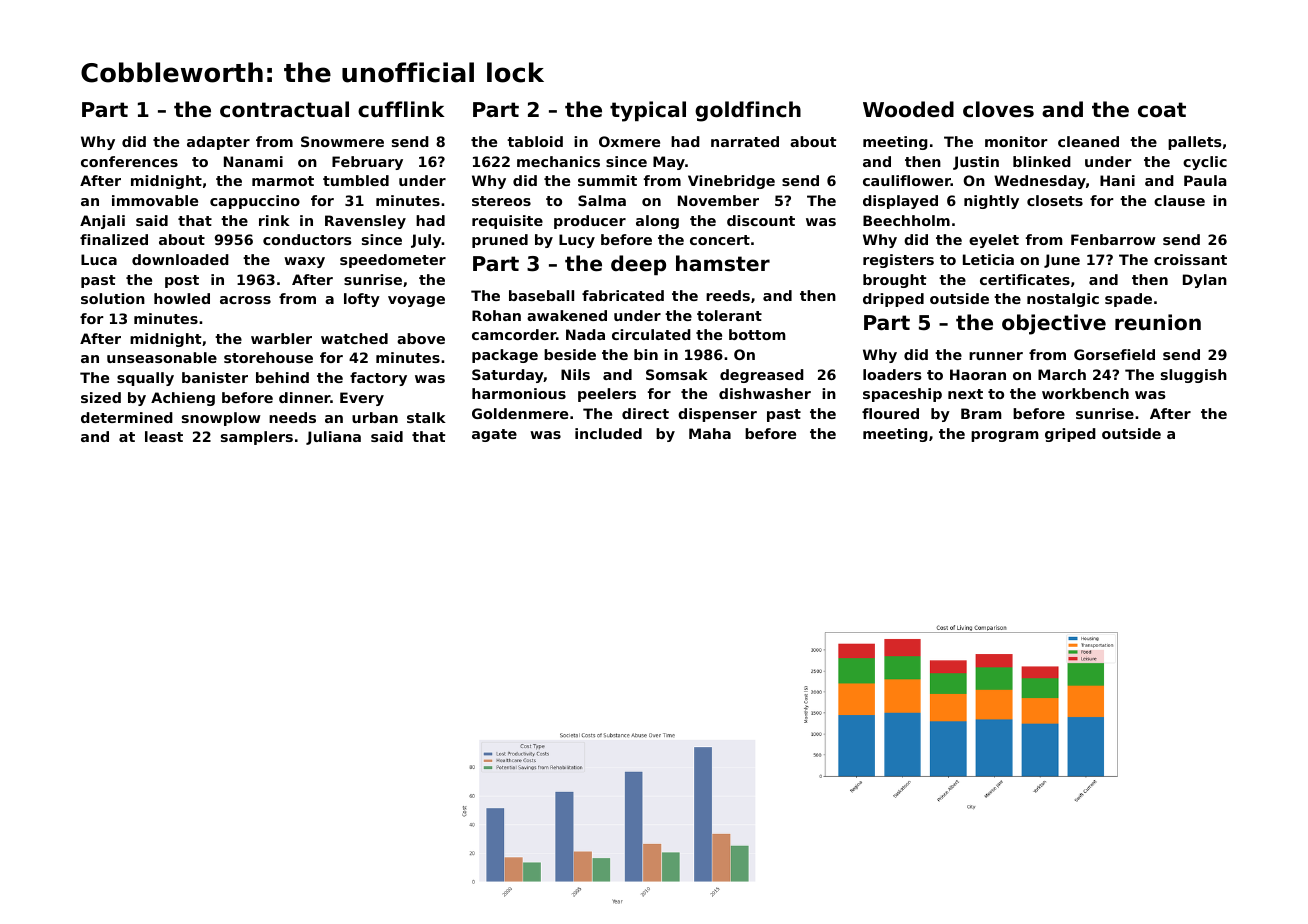 This page has width=1308, height=924. What do you see at coordinates (648, 111) in the page?
I see `typical` at bounding box center [648, 111].
